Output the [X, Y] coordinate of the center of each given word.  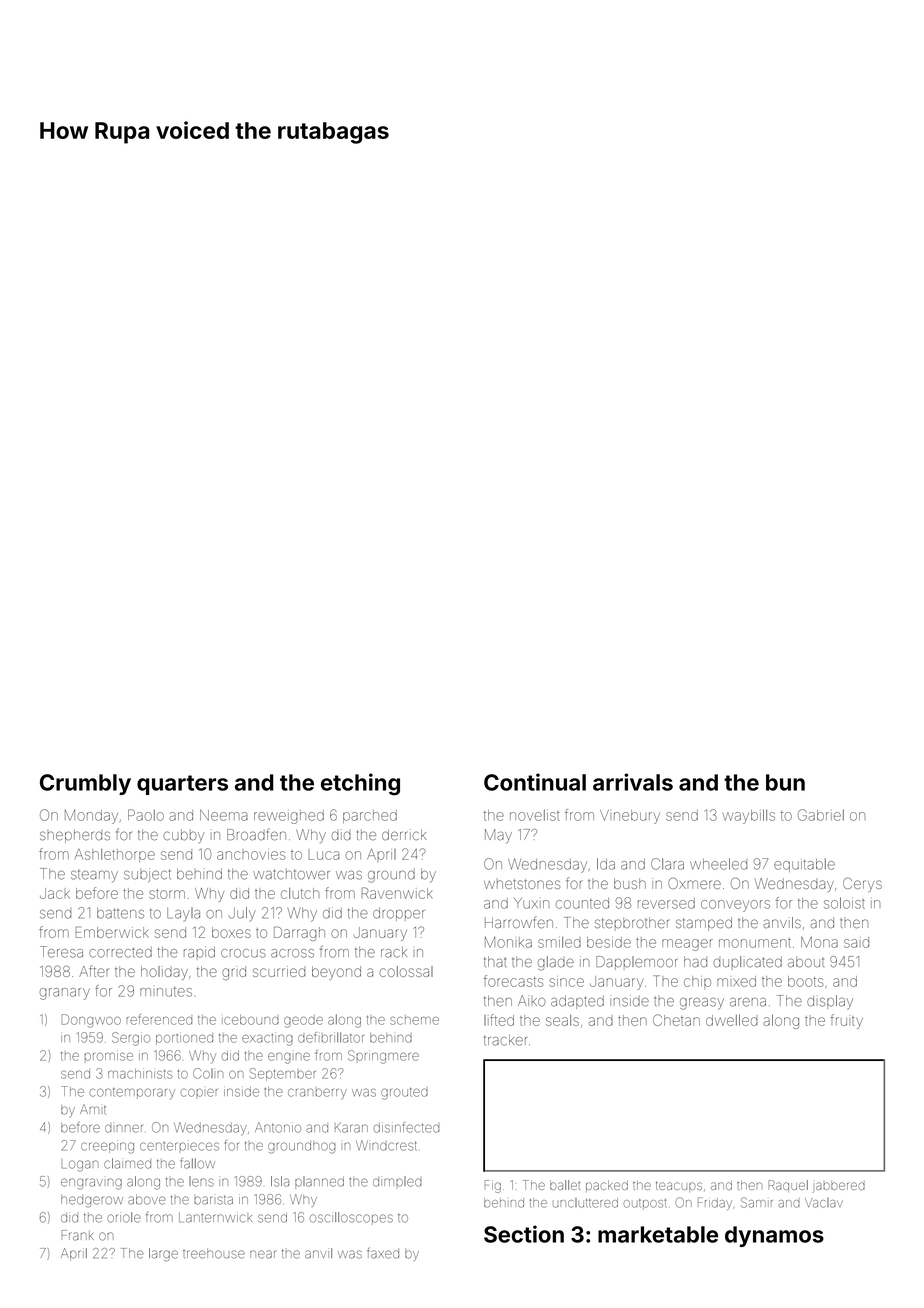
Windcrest [386, 1145]
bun [785, 782]
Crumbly [85, 784]
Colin [208, 1073]
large [163, 1254]
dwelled [732, 1020]
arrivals [633, 782]
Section [524, 1234]
